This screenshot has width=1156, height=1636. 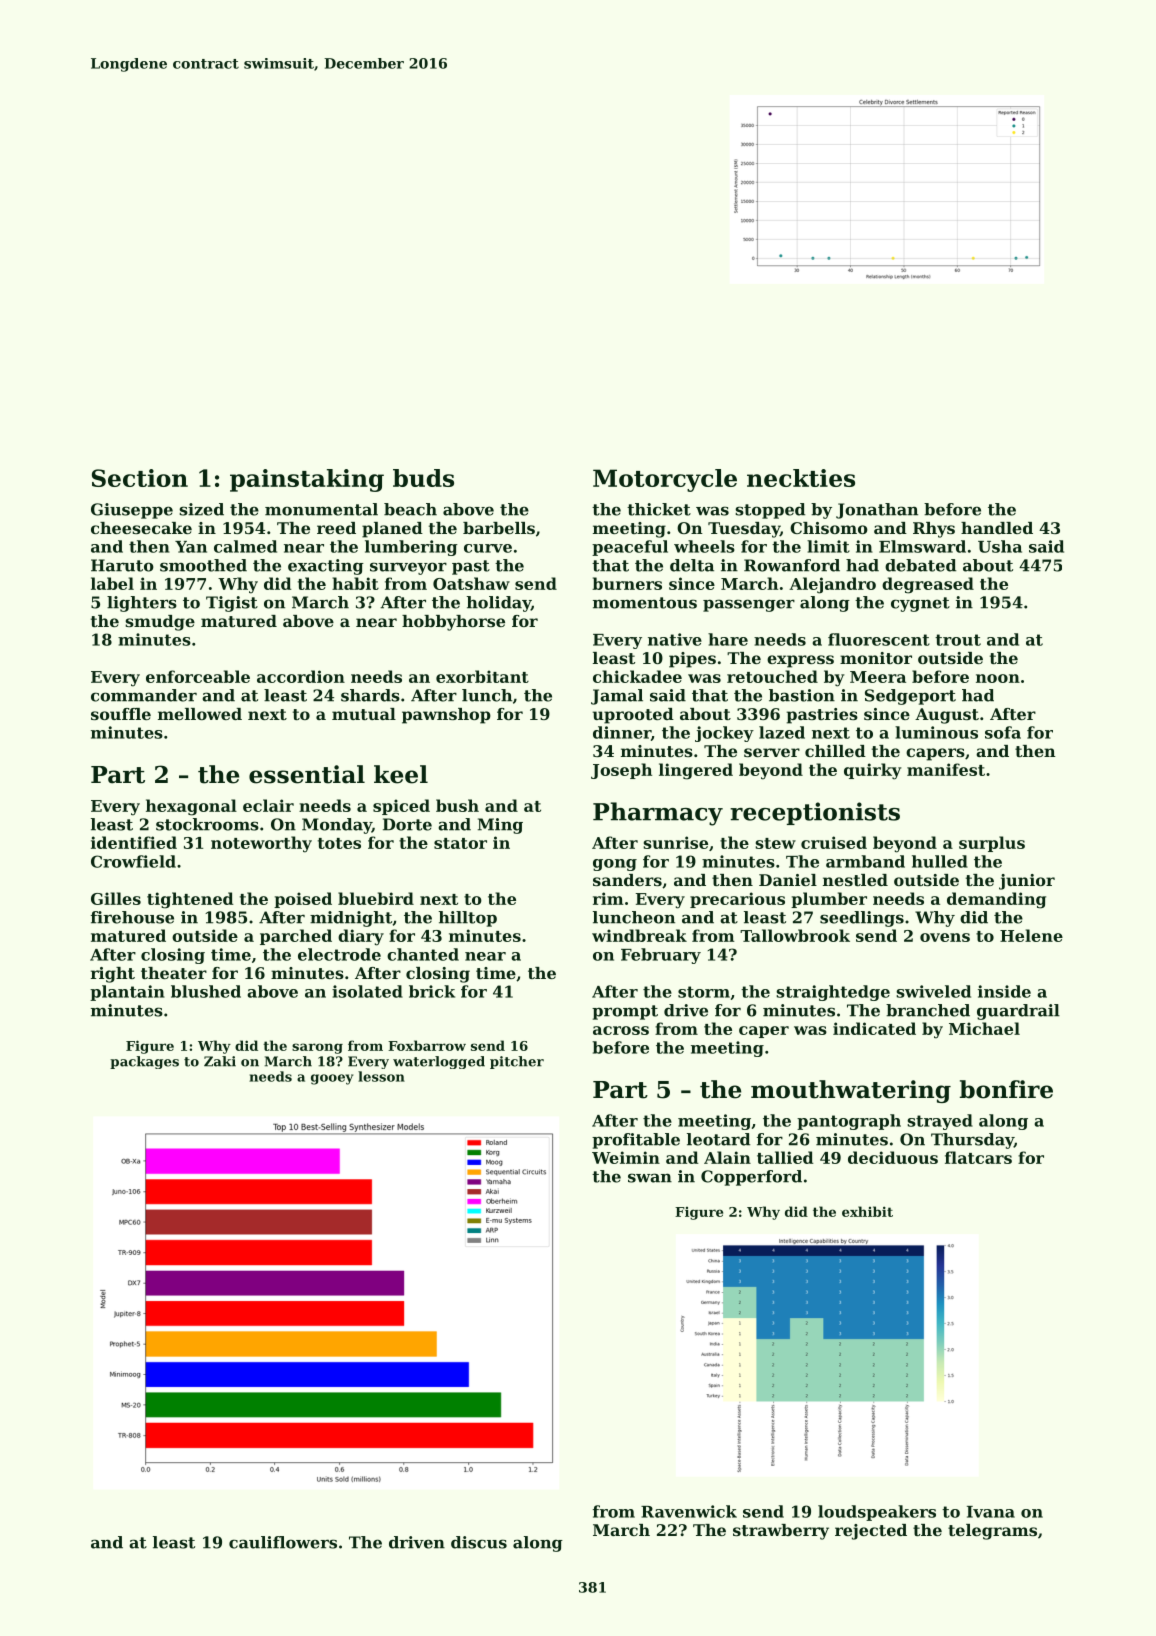 What do you see at coordinates (479, 1542) in the screenshot?
I see `discus` at bounding box center [479, 1542].
